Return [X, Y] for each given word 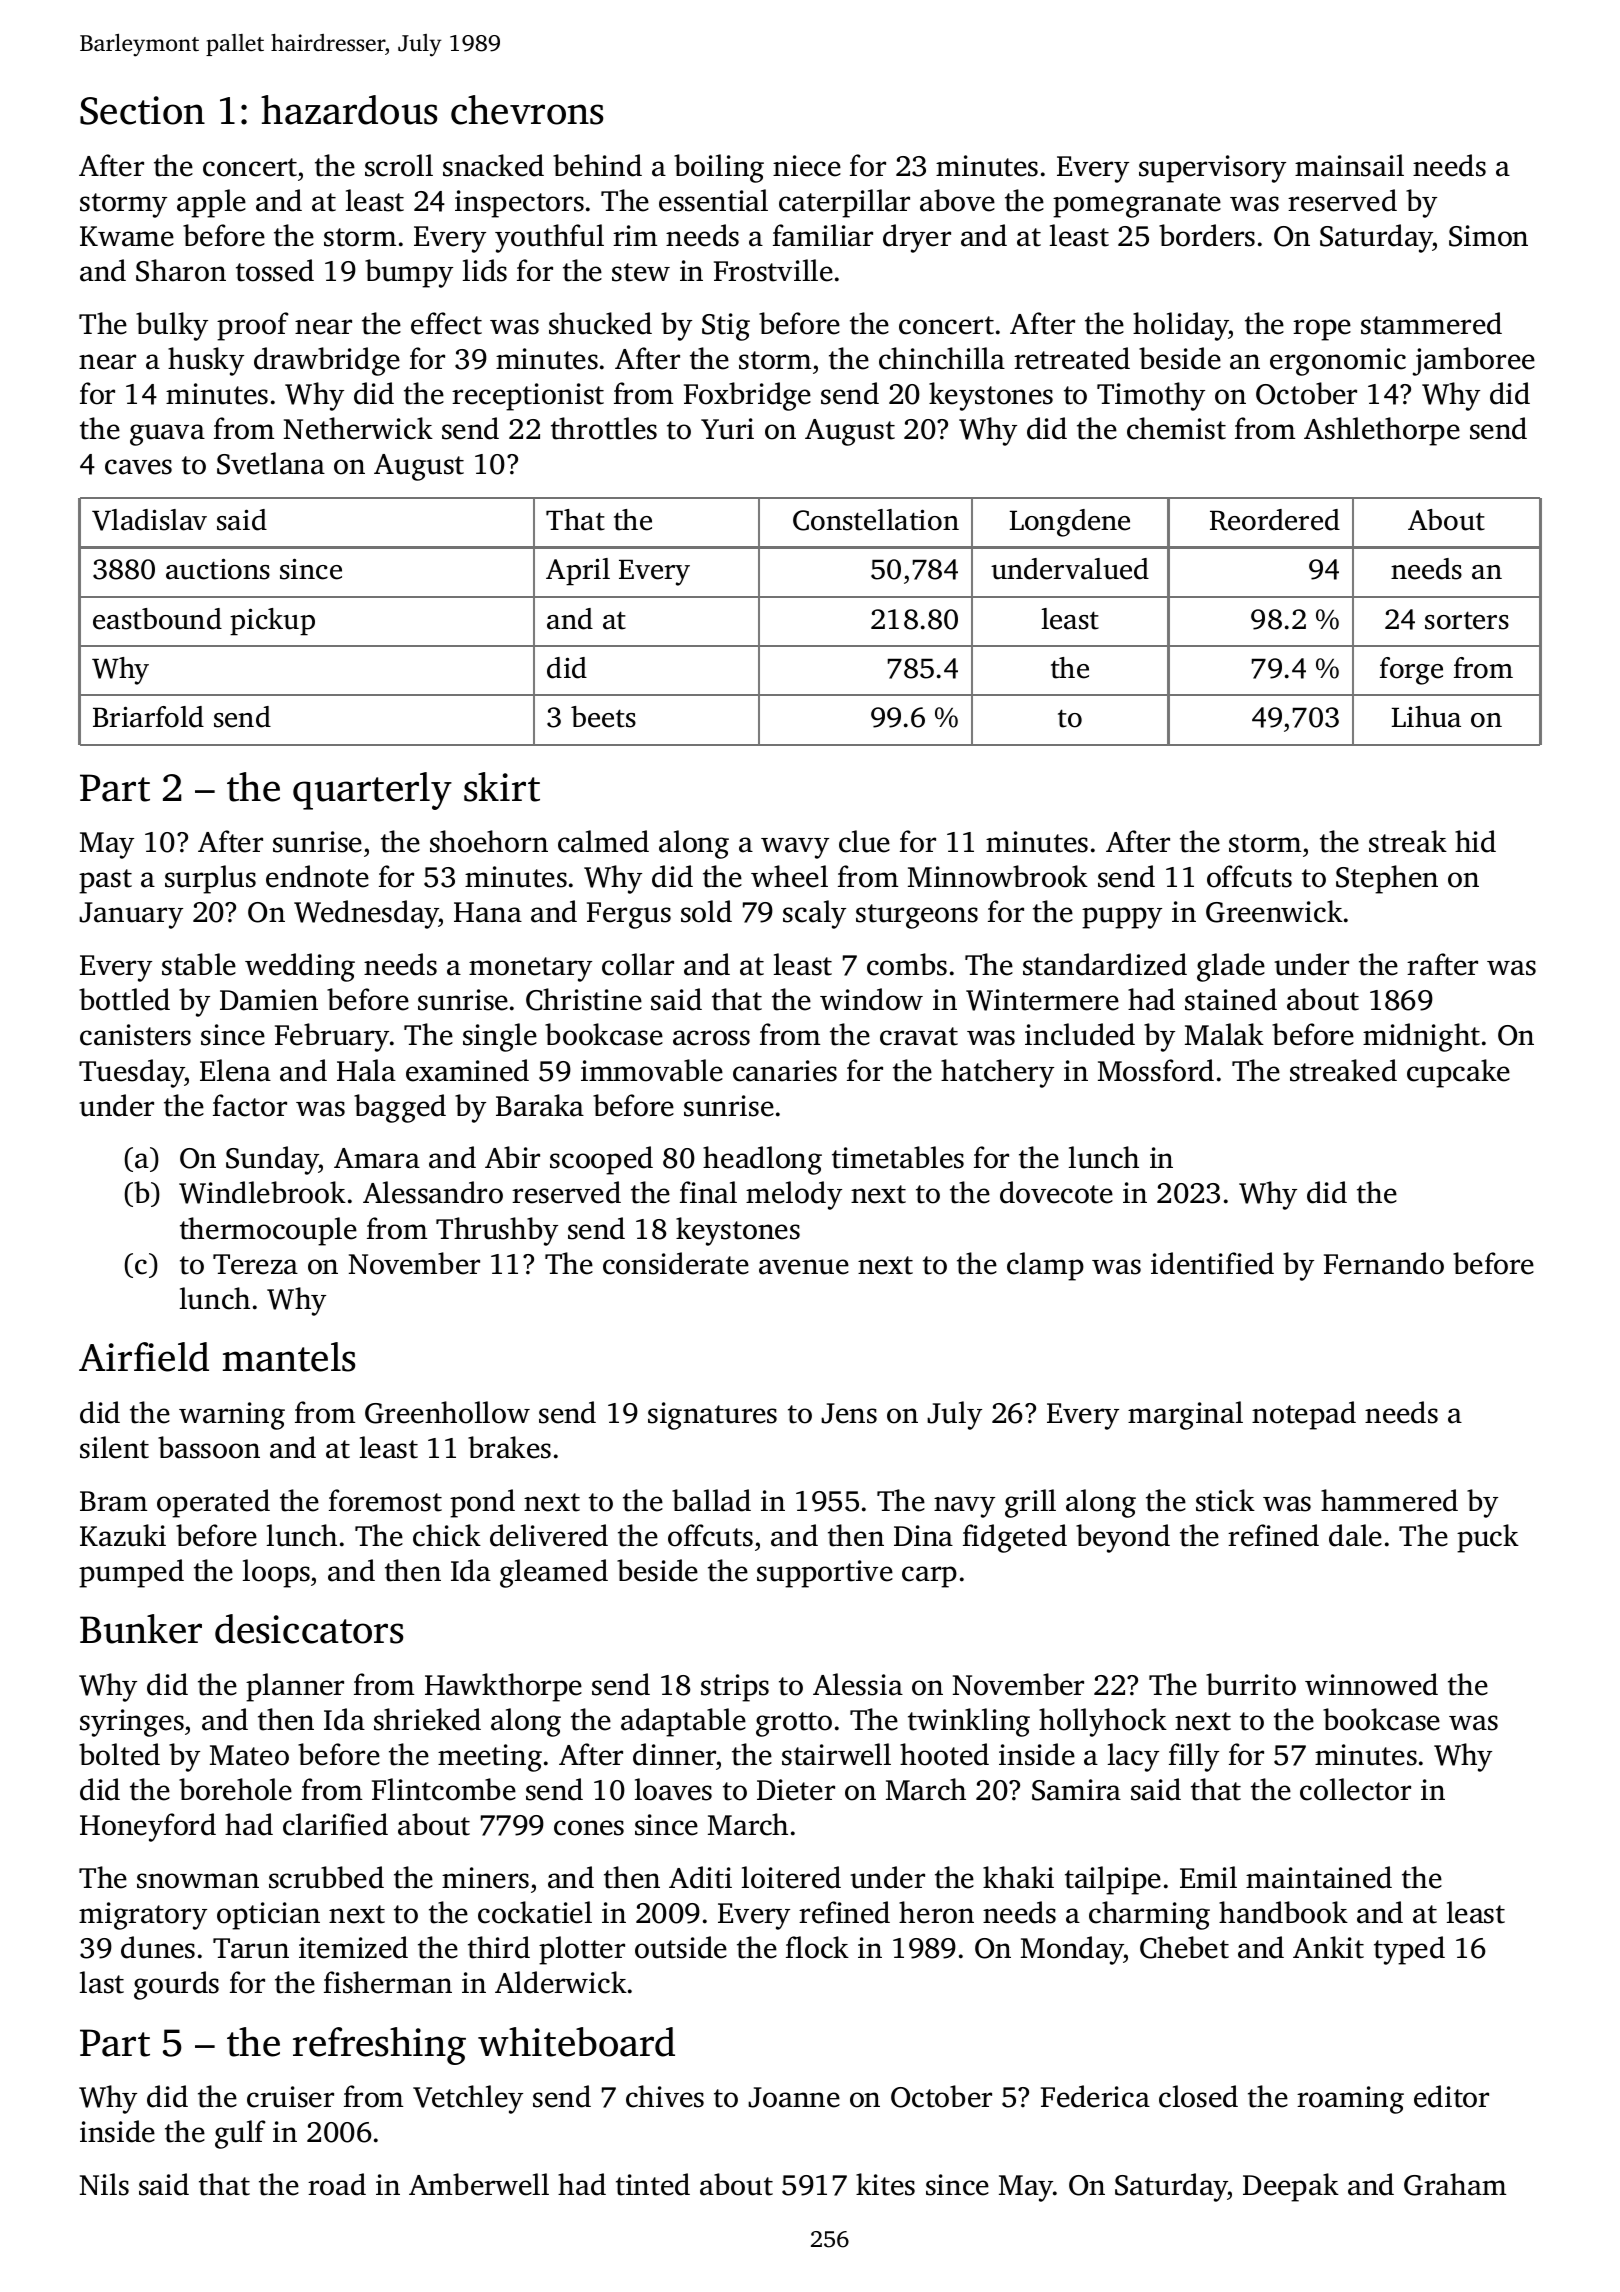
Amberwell [479, 2184]
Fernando [1384, 1263]
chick [447, 1535]
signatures [712, 1416]
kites [885, 2184]
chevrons [527, 110]
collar [638, 964]
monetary [530, 969]
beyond [1123, 1538]
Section [142, 110]
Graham [1455, 2184]
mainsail [1349, 165]
